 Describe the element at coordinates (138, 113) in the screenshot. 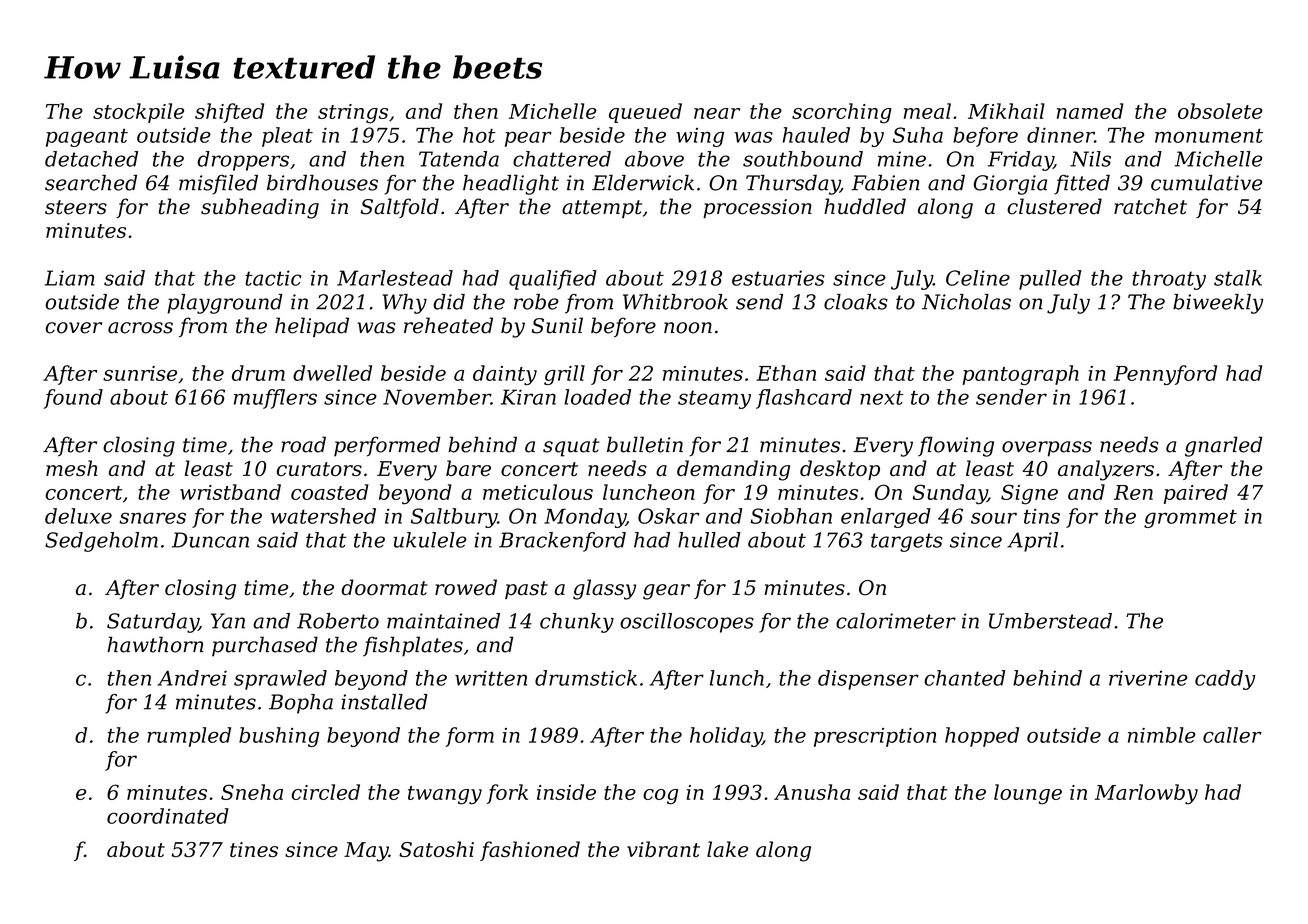

I see `stockpile` at that location.
